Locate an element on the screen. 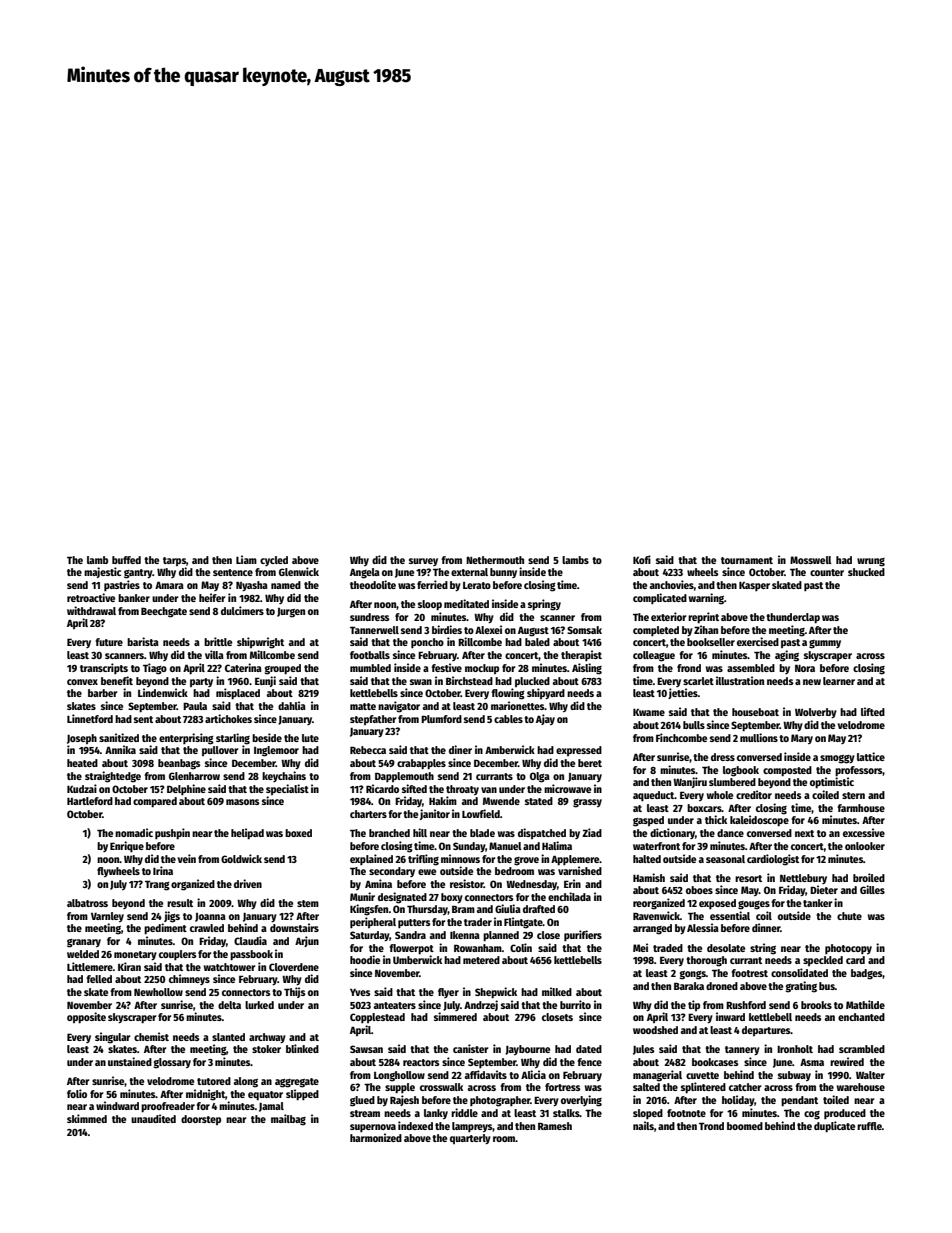 The image size is (952, 1233). couplers is located at coordinates (178, 955).
